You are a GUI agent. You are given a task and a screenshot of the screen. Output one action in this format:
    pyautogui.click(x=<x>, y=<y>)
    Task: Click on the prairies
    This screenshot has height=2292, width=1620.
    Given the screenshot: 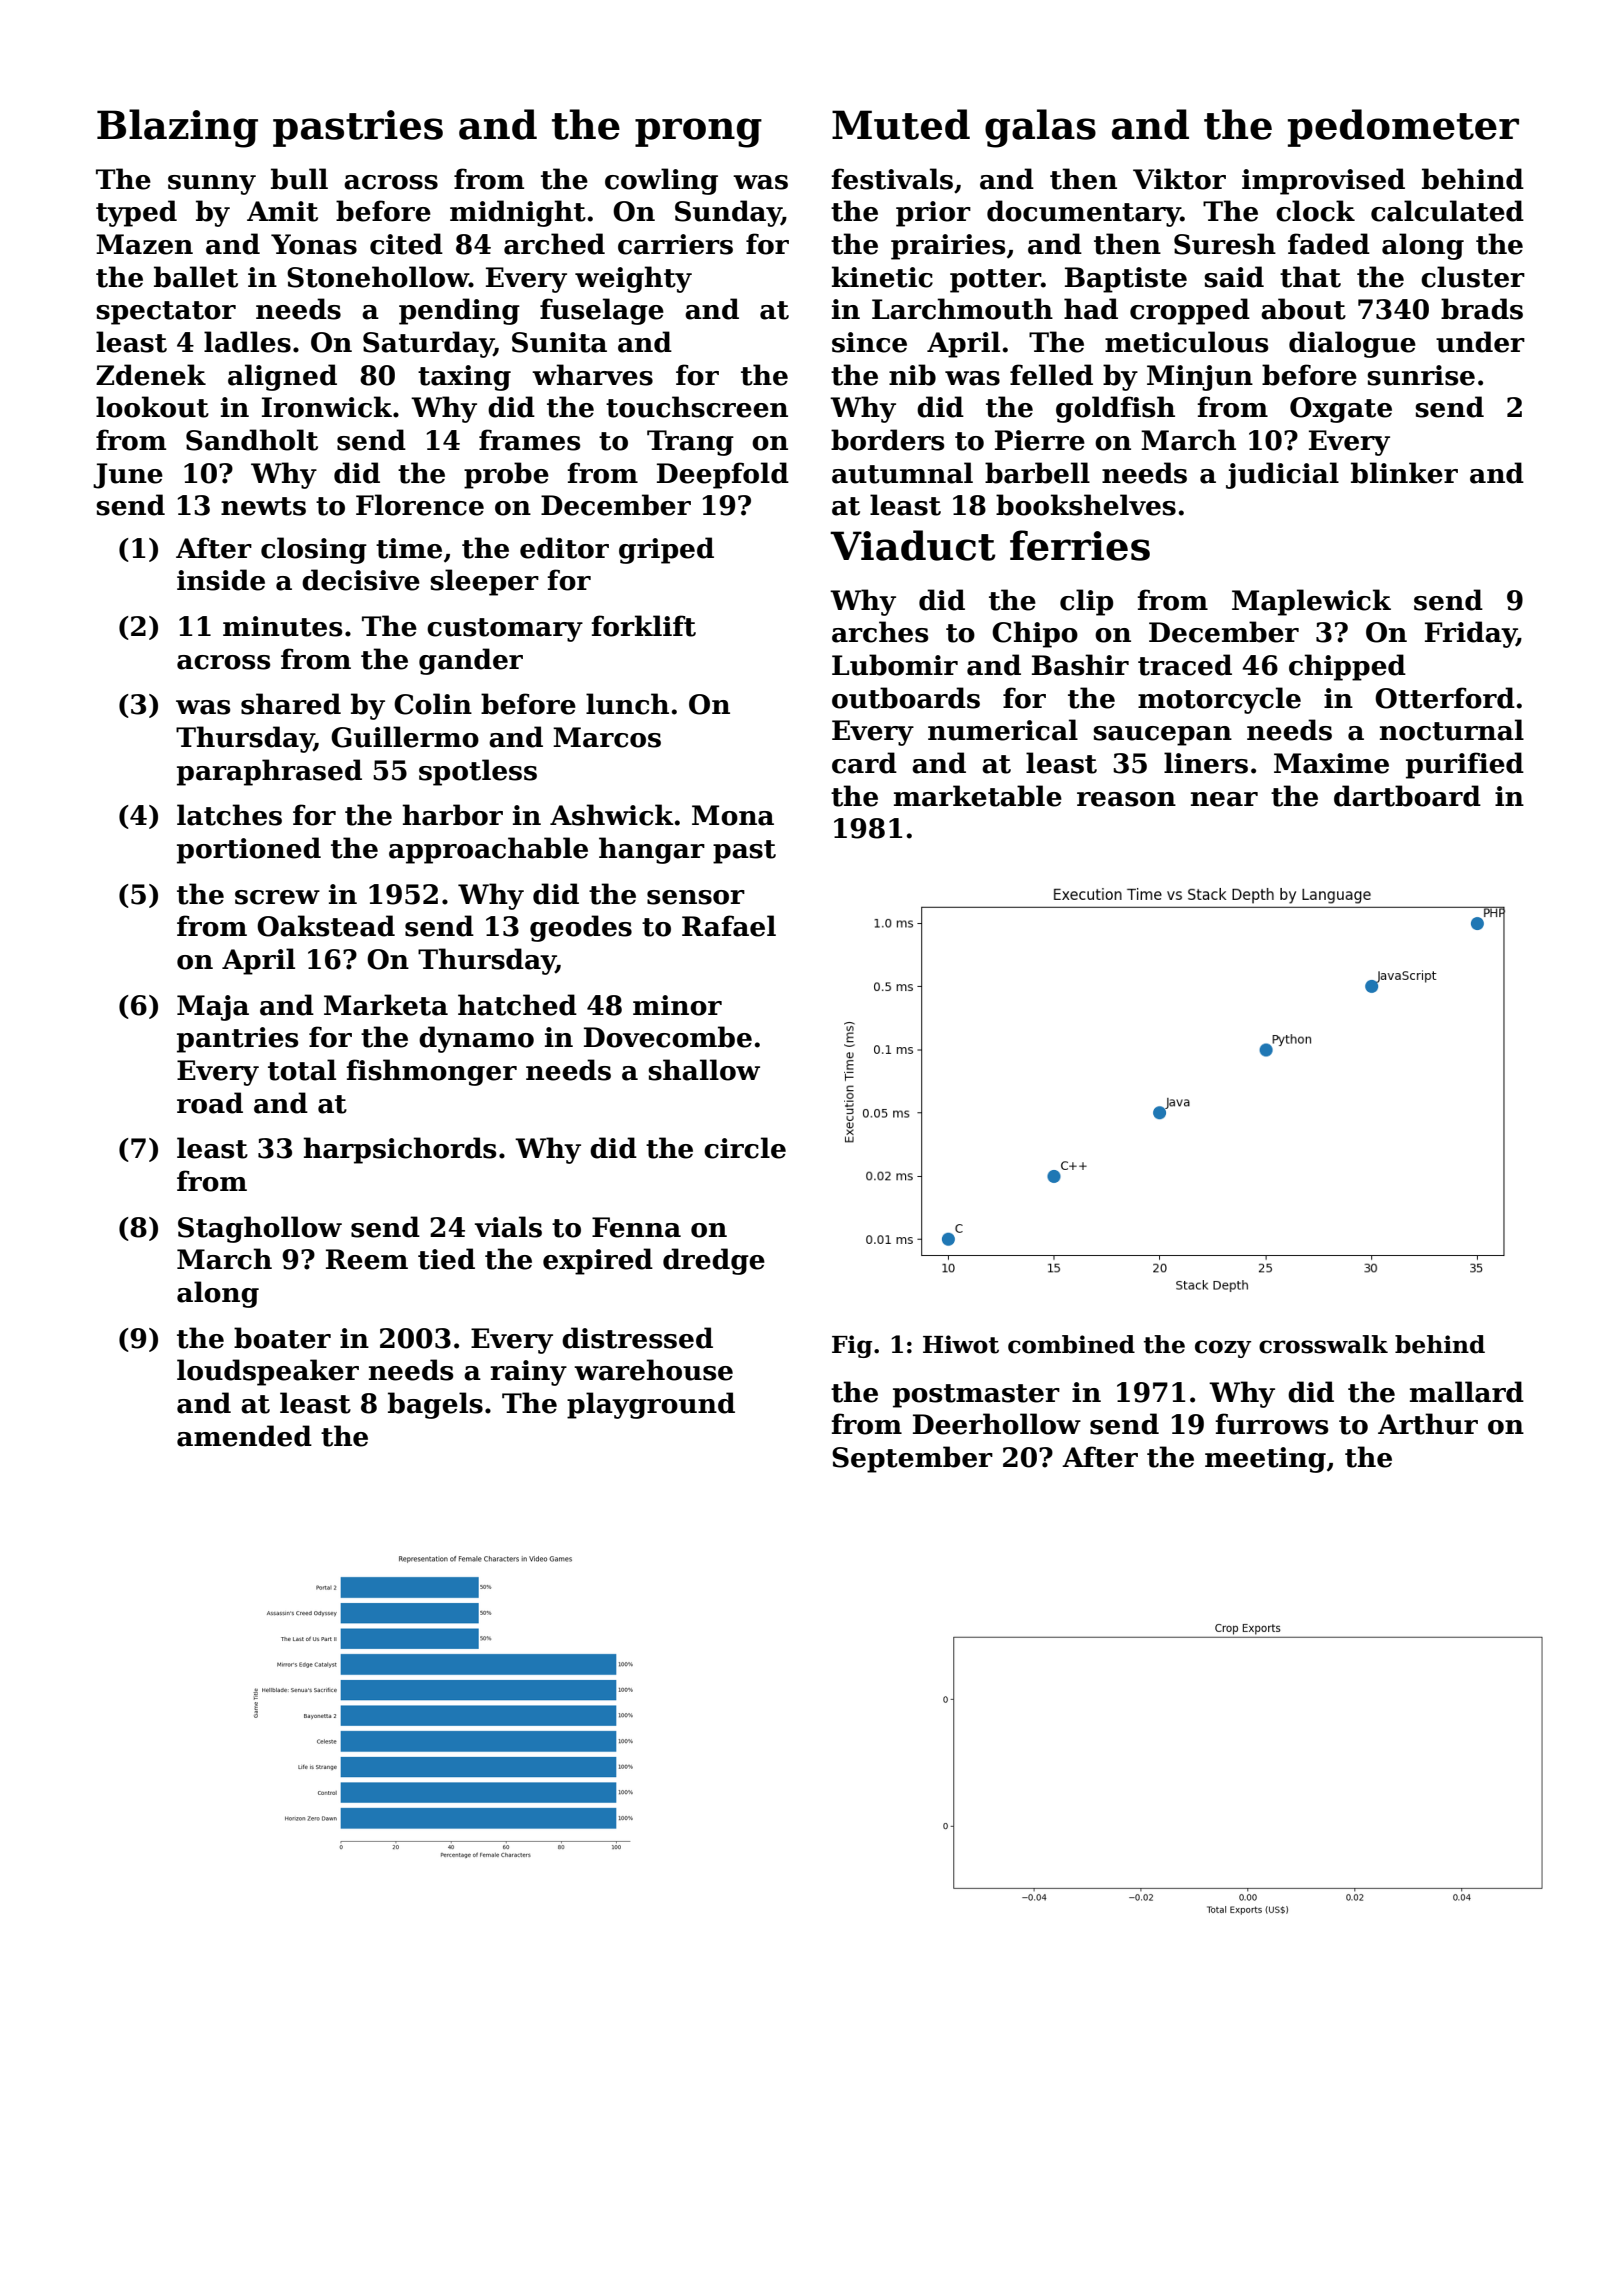 What is the action you would take?
    pyautogui.click(x=948, y=247)
